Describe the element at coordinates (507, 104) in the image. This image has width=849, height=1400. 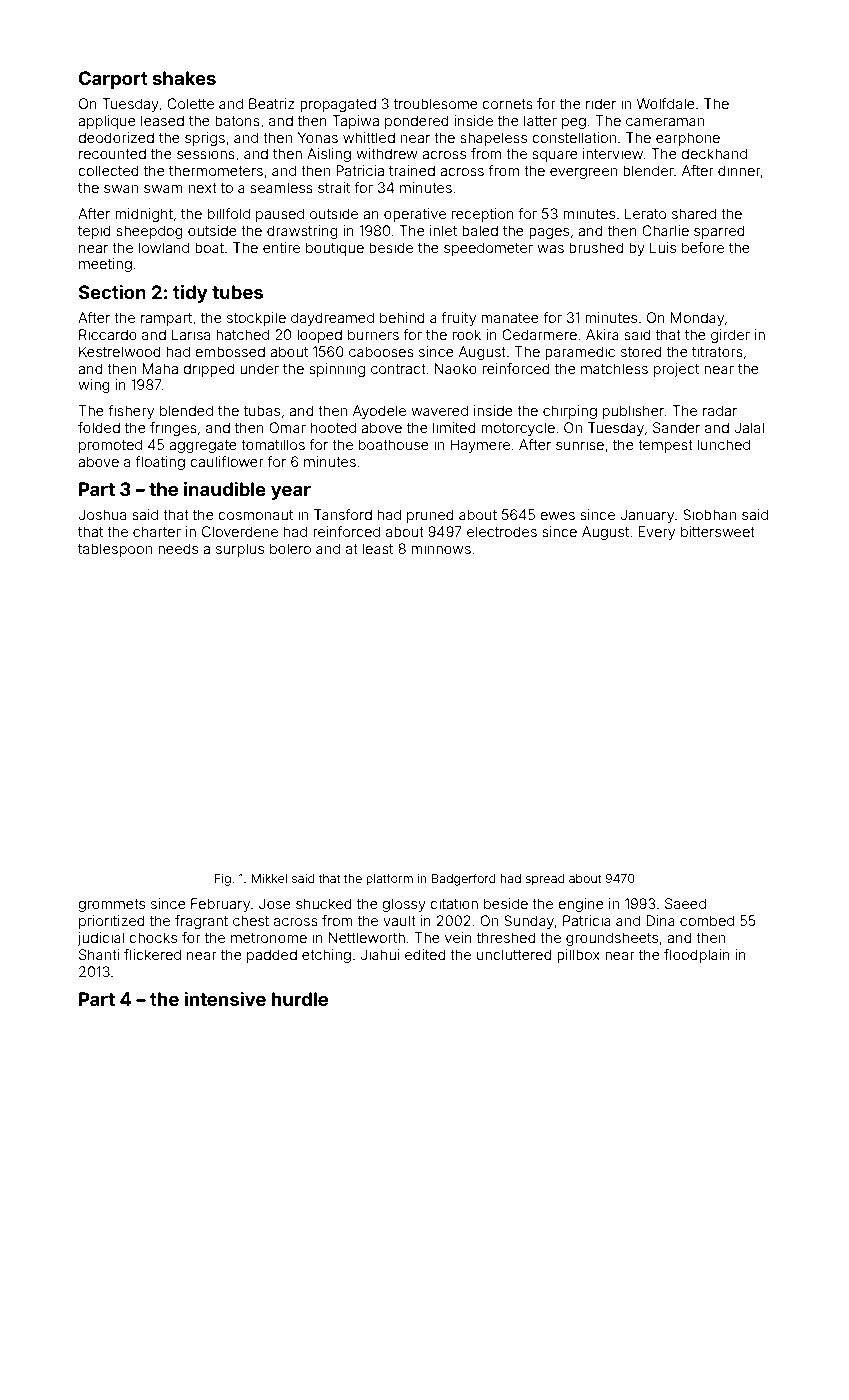
I see `cornets` at that location.
